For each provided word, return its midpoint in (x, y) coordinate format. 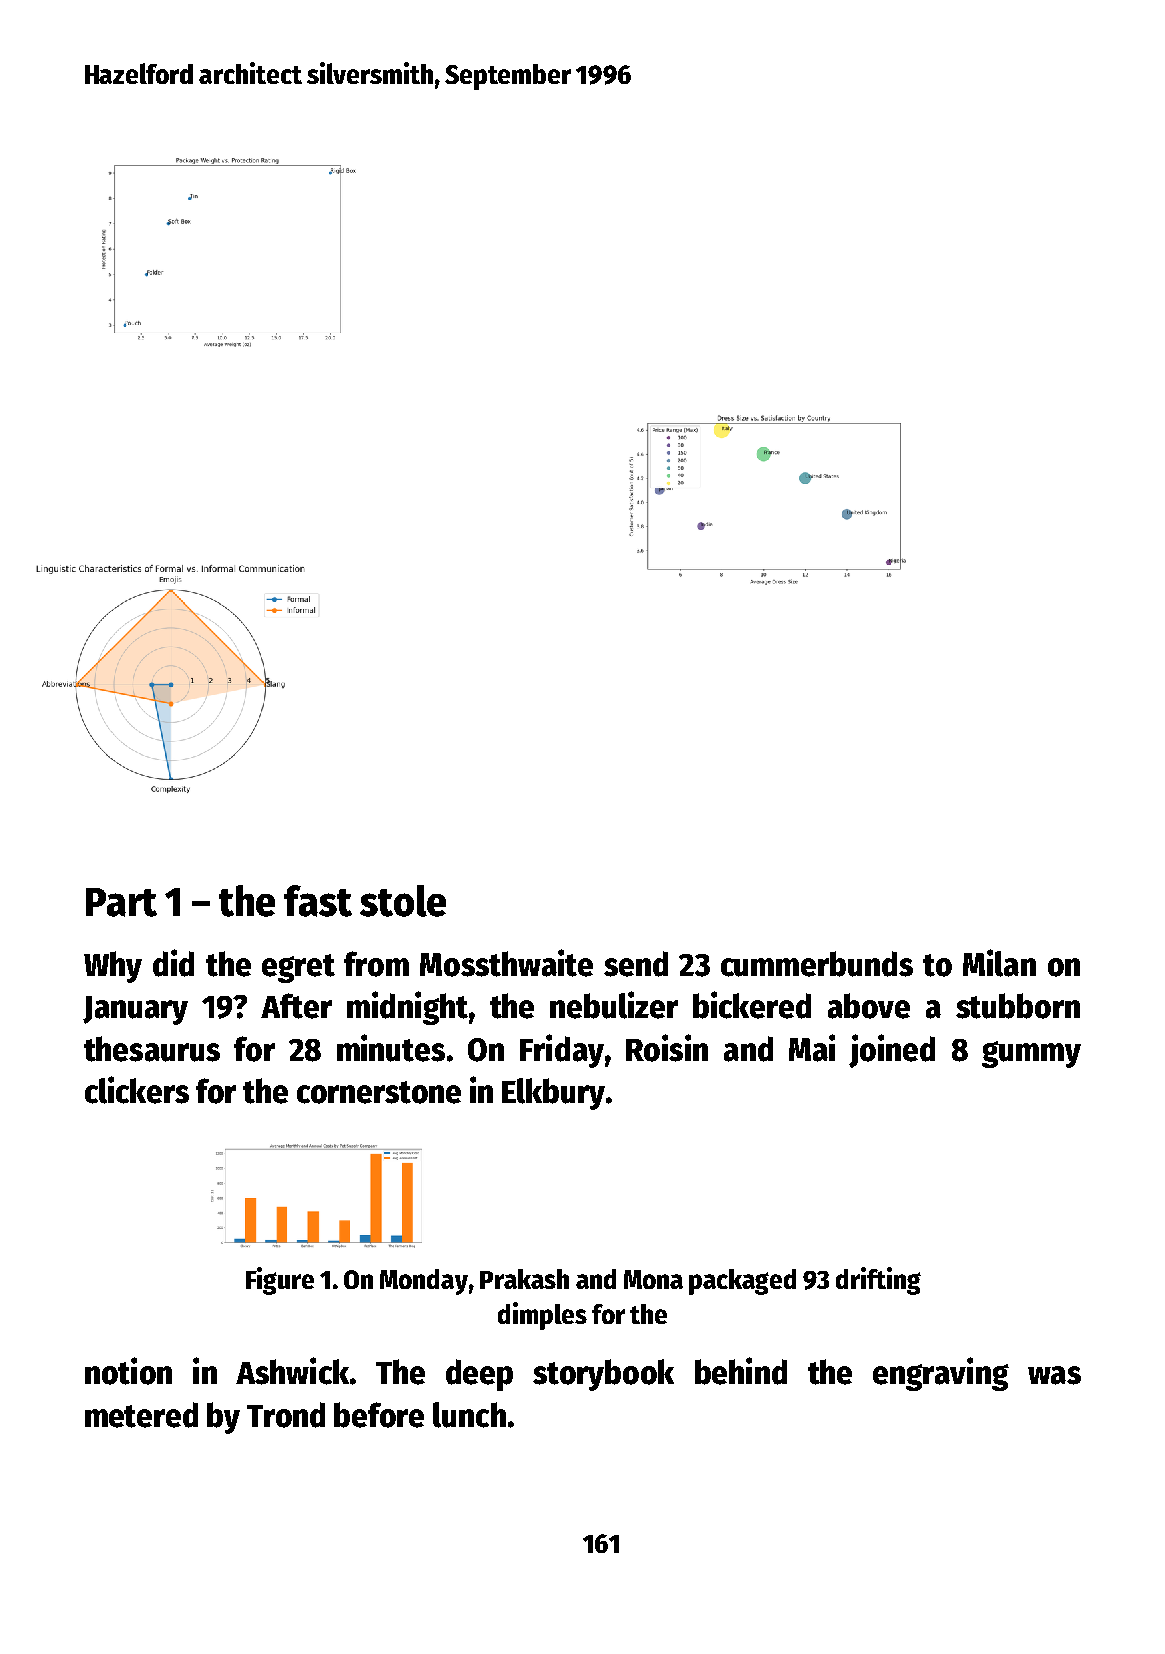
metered (141, 1415)
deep (479, 1375)
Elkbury (553, 1094)
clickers (137, 1090)
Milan (999, 963)
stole (403, 901)
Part (121, 902)
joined (892, 1051)
